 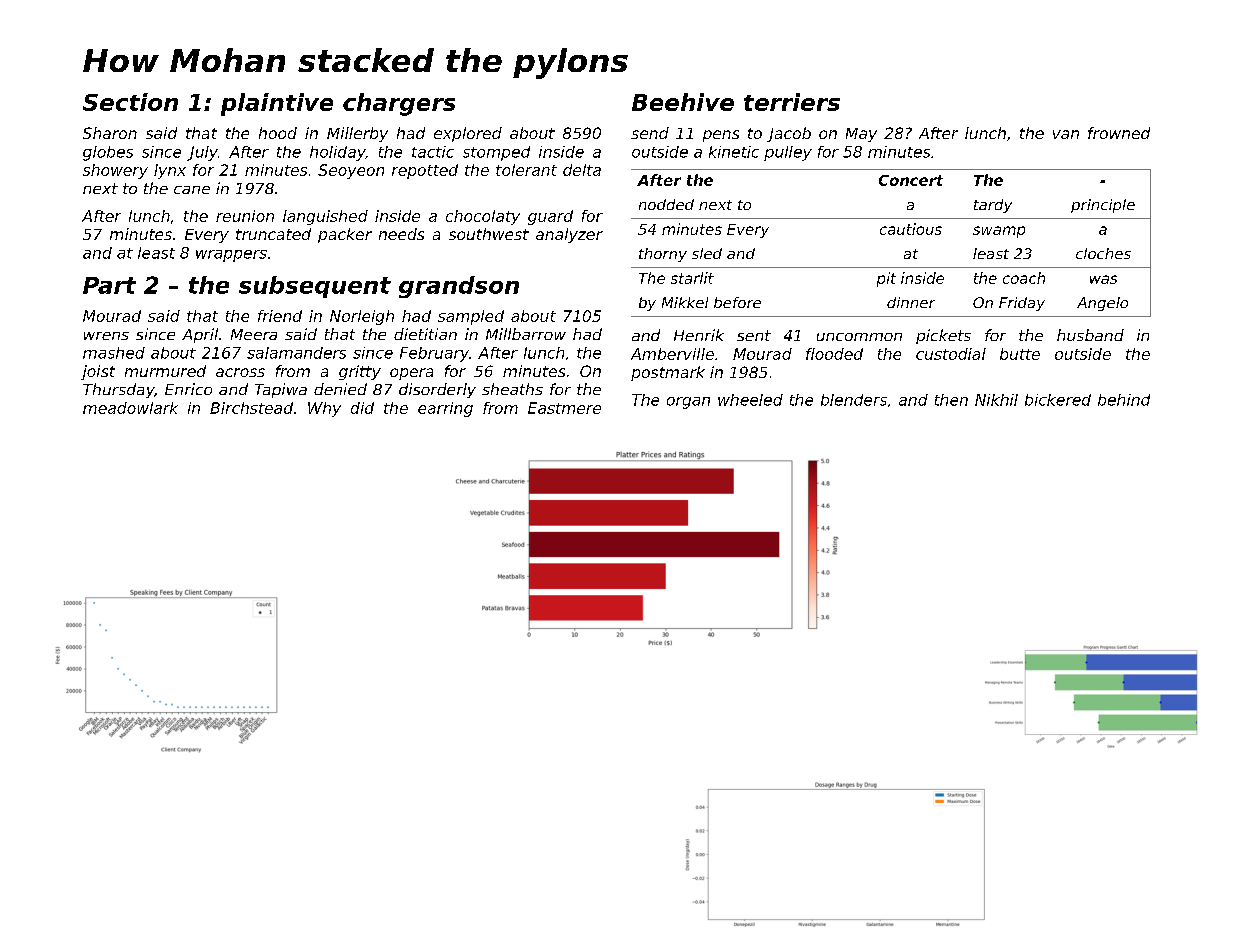 I want to click on Angelo, so click(x=1102, y=304).
